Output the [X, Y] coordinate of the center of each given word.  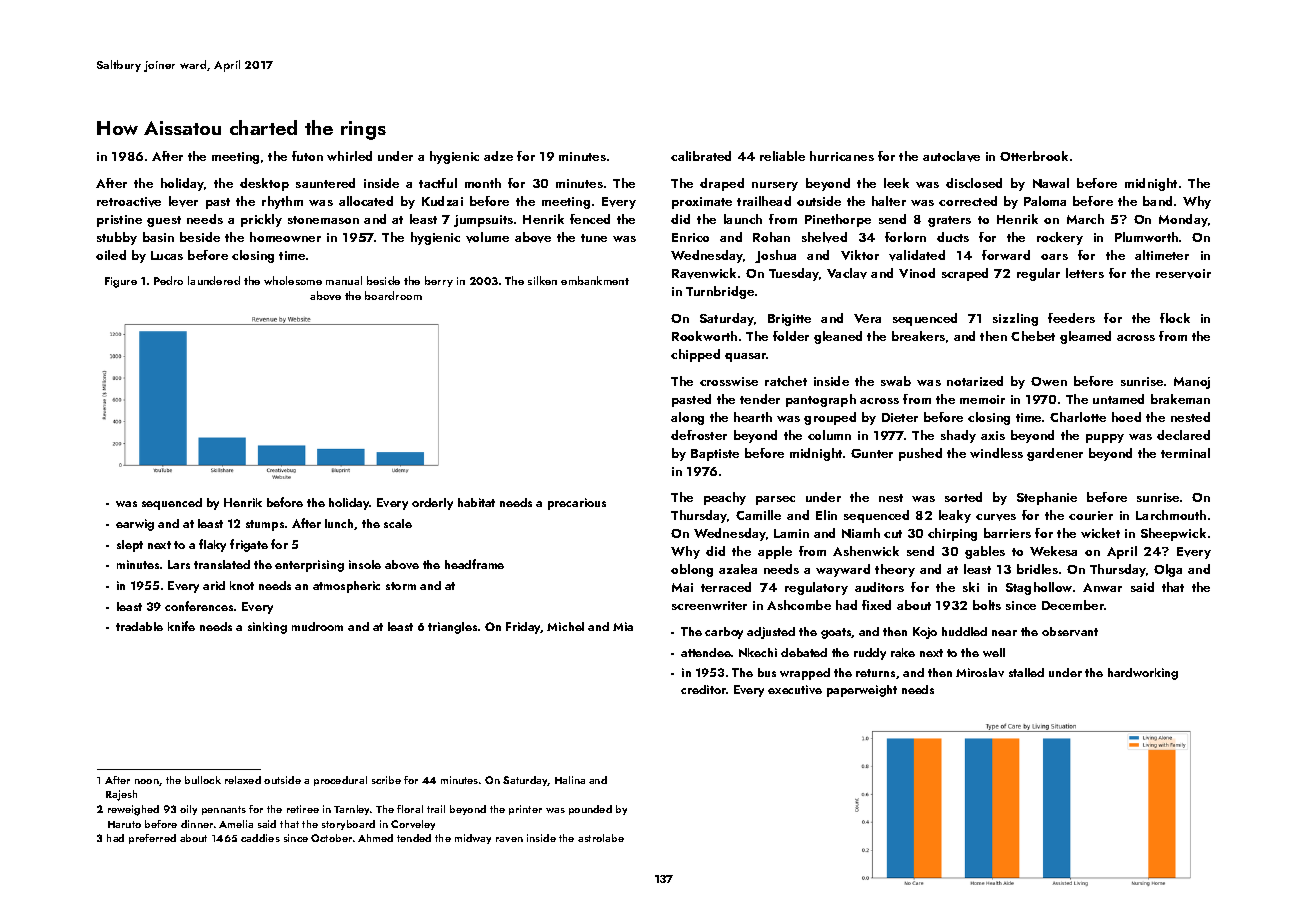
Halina [570, 780]
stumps [265, 525]
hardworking [1143, 674]
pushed [920, 454]
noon [147, 781]
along [687, 418]
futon [307, 156]
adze [498, 156]
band [1157, 201]
